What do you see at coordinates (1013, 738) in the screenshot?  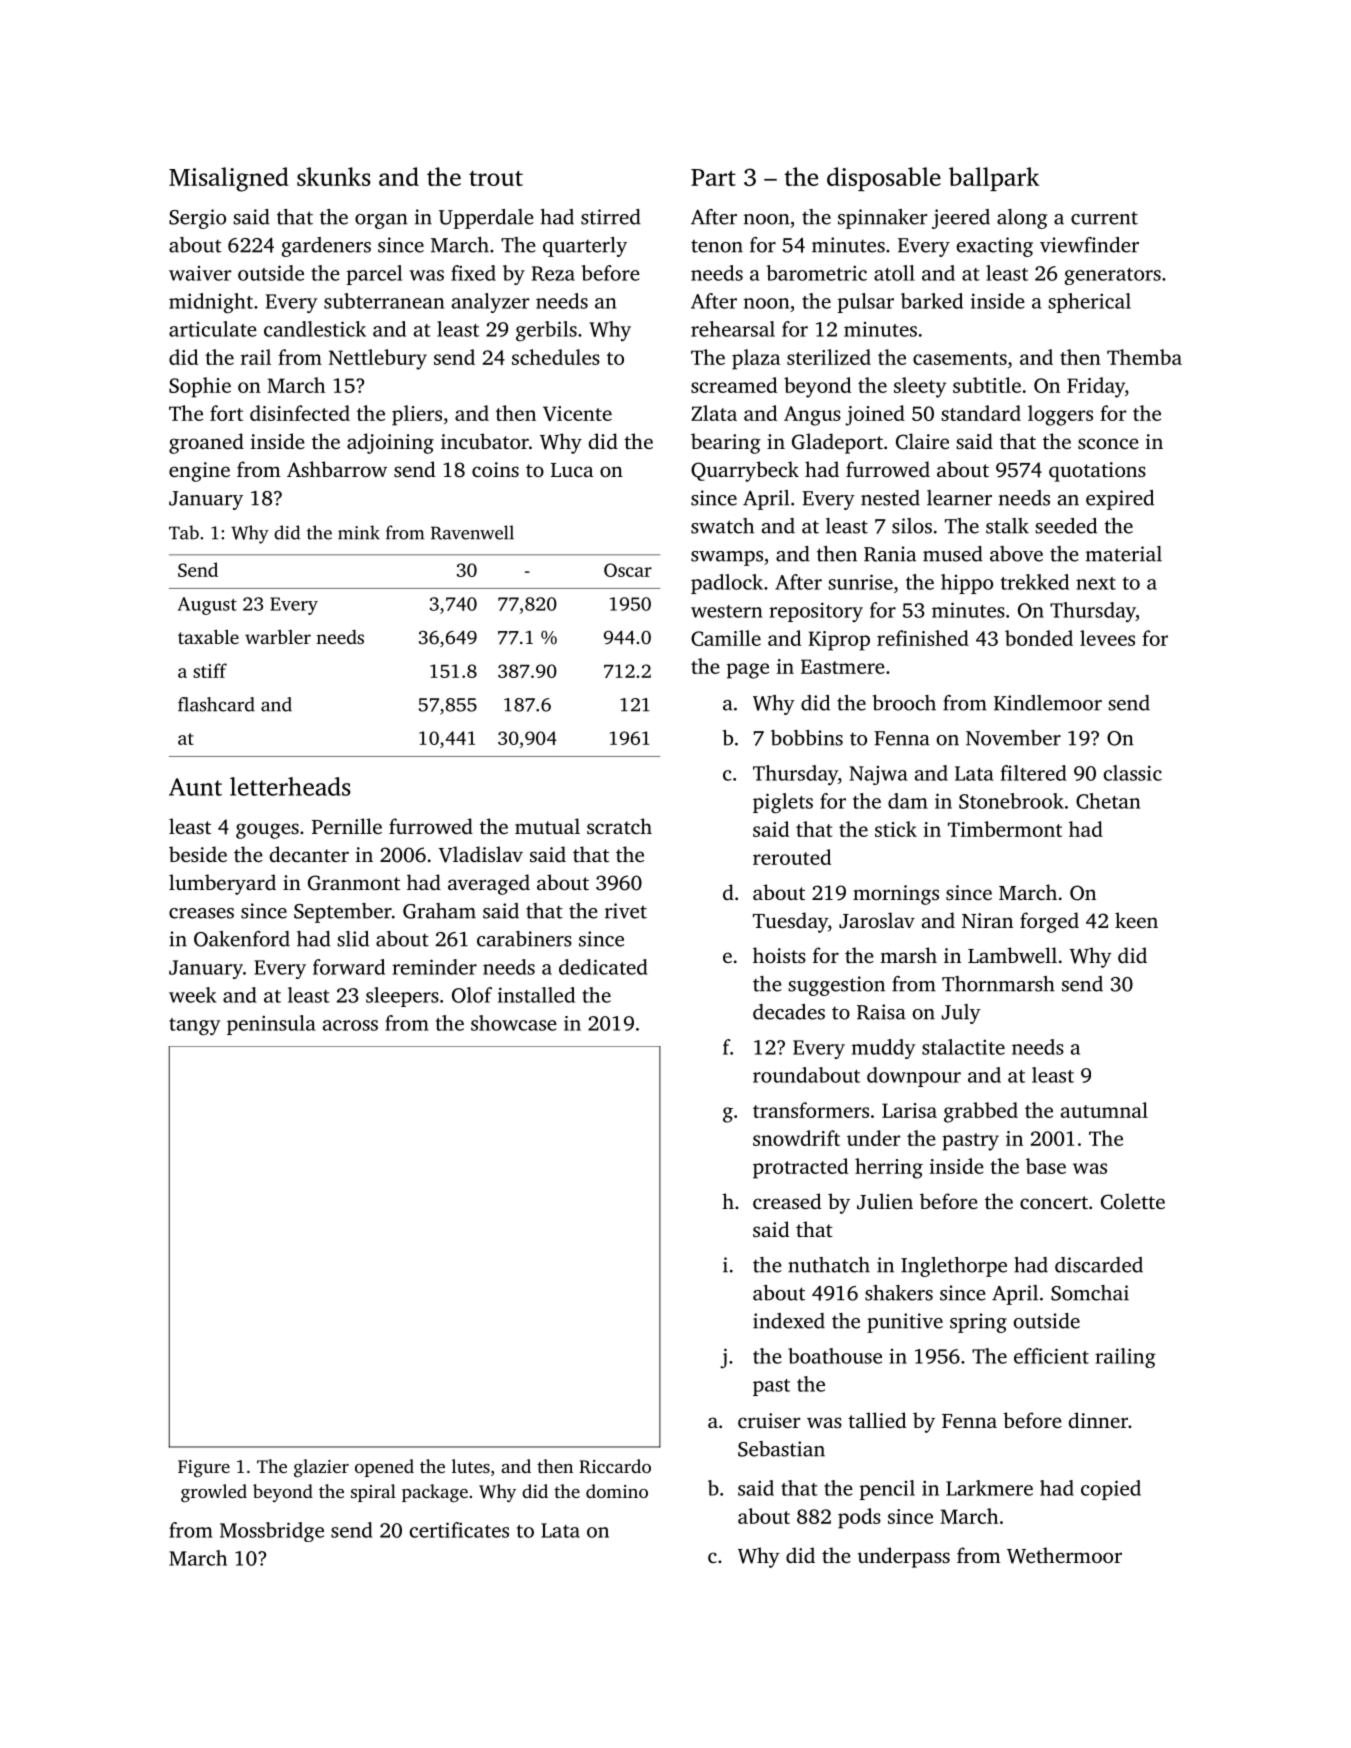 I see `November` at bounding box center [1013, 738].
